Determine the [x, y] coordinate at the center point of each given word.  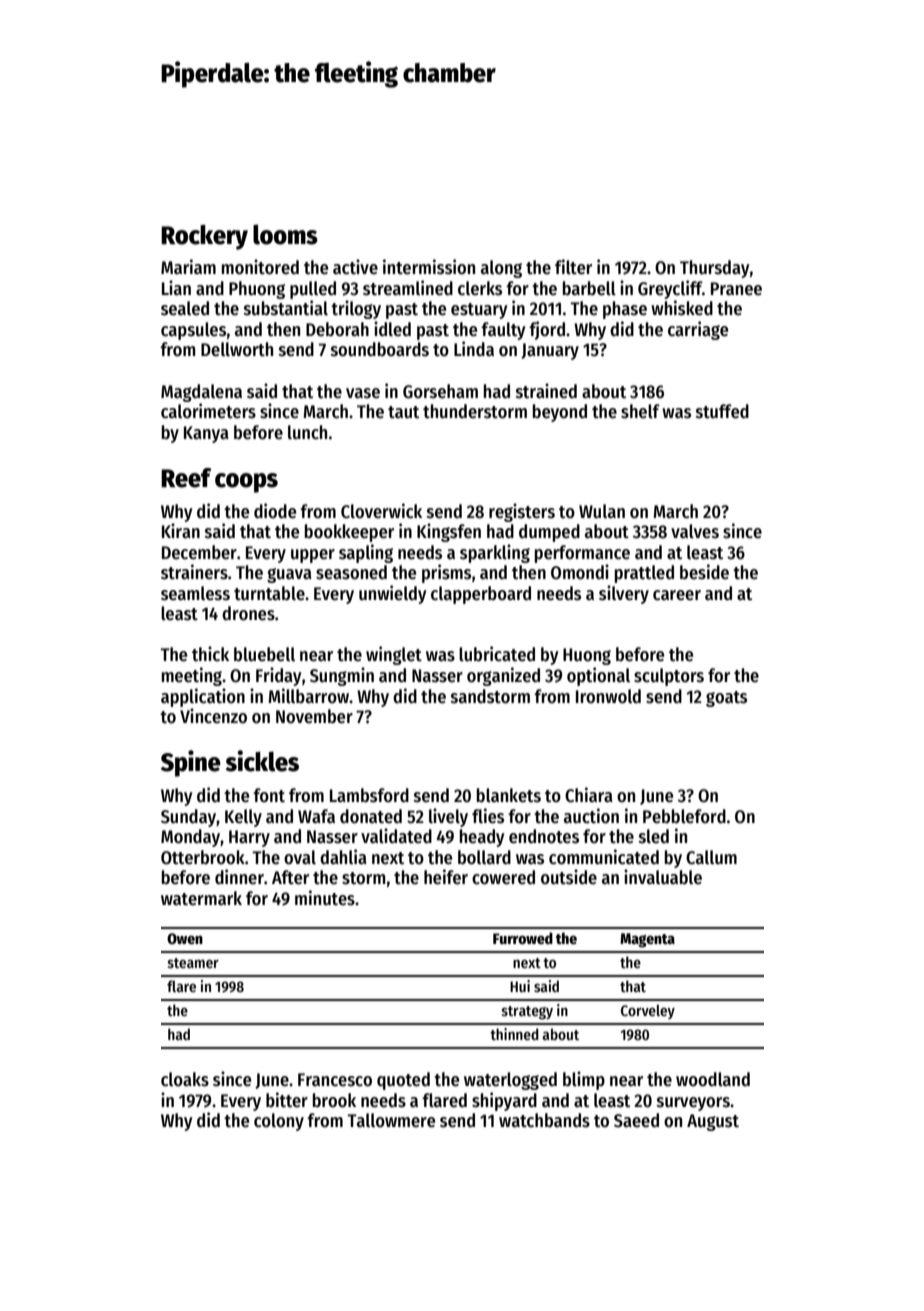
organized [503, 676]
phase [625, 310]
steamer [193, 963]
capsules [193, 331]
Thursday [714, 269]
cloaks [185, 1079]
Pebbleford [684, 816]
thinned [514, 1034]
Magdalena [201, 393]
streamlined [408, 288]
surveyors [693, 1104]
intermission [429, 267]
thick [210, 654]
